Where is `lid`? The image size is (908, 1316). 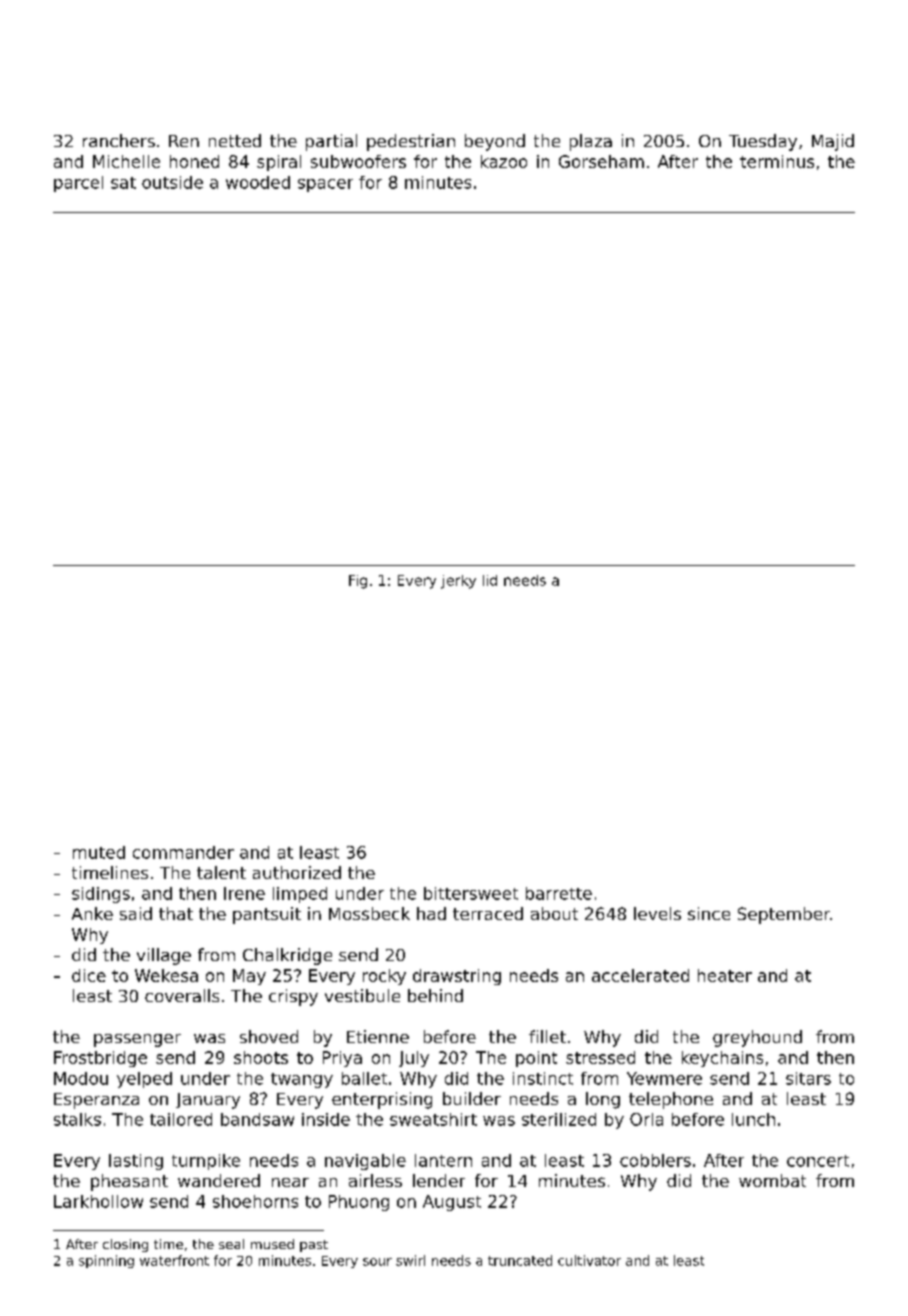 lid is located at coordinates (490, 580).
